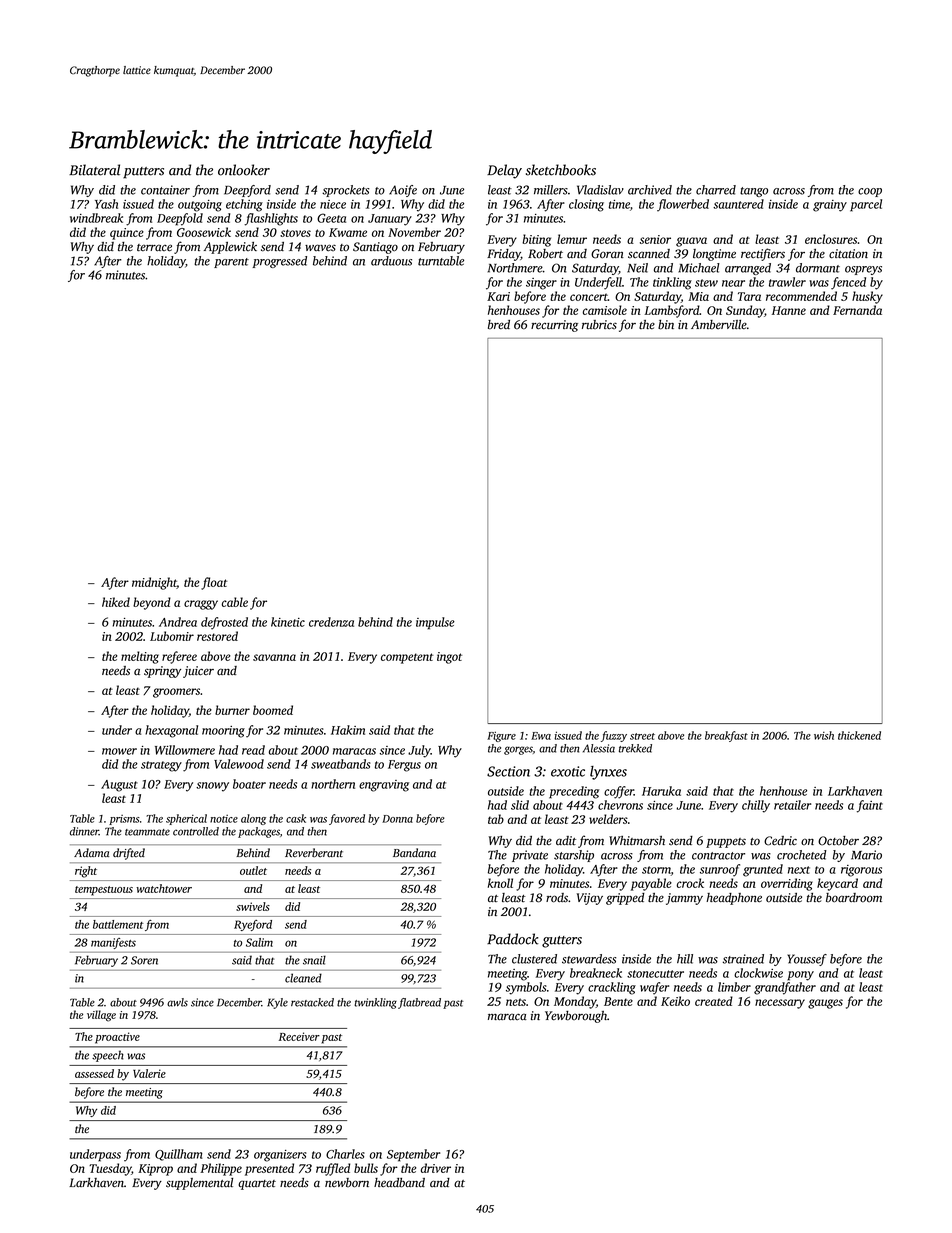 This image has width=952, height=1233. What do you see at coordinates (436, 1168) in the image?
I see `driver` at bounding box center [436, 1168].
